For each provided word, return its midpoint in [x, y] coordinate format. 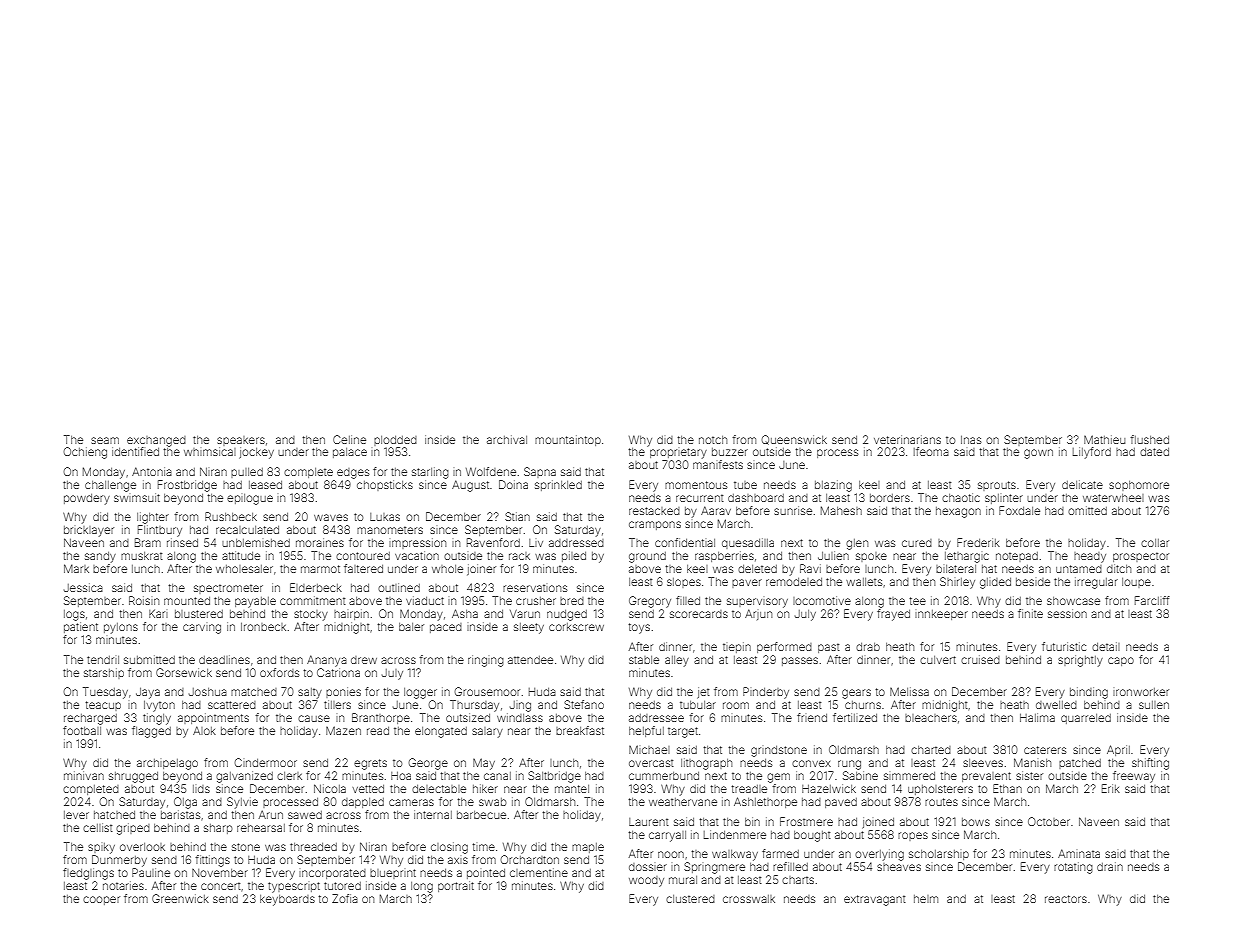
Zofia [345, 898]
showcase [1073, 601]
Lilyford [1092, 453]
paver [747, 583]
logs [74, 615]
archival [507, 439]
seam [105, 440]
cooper [101, 900]
